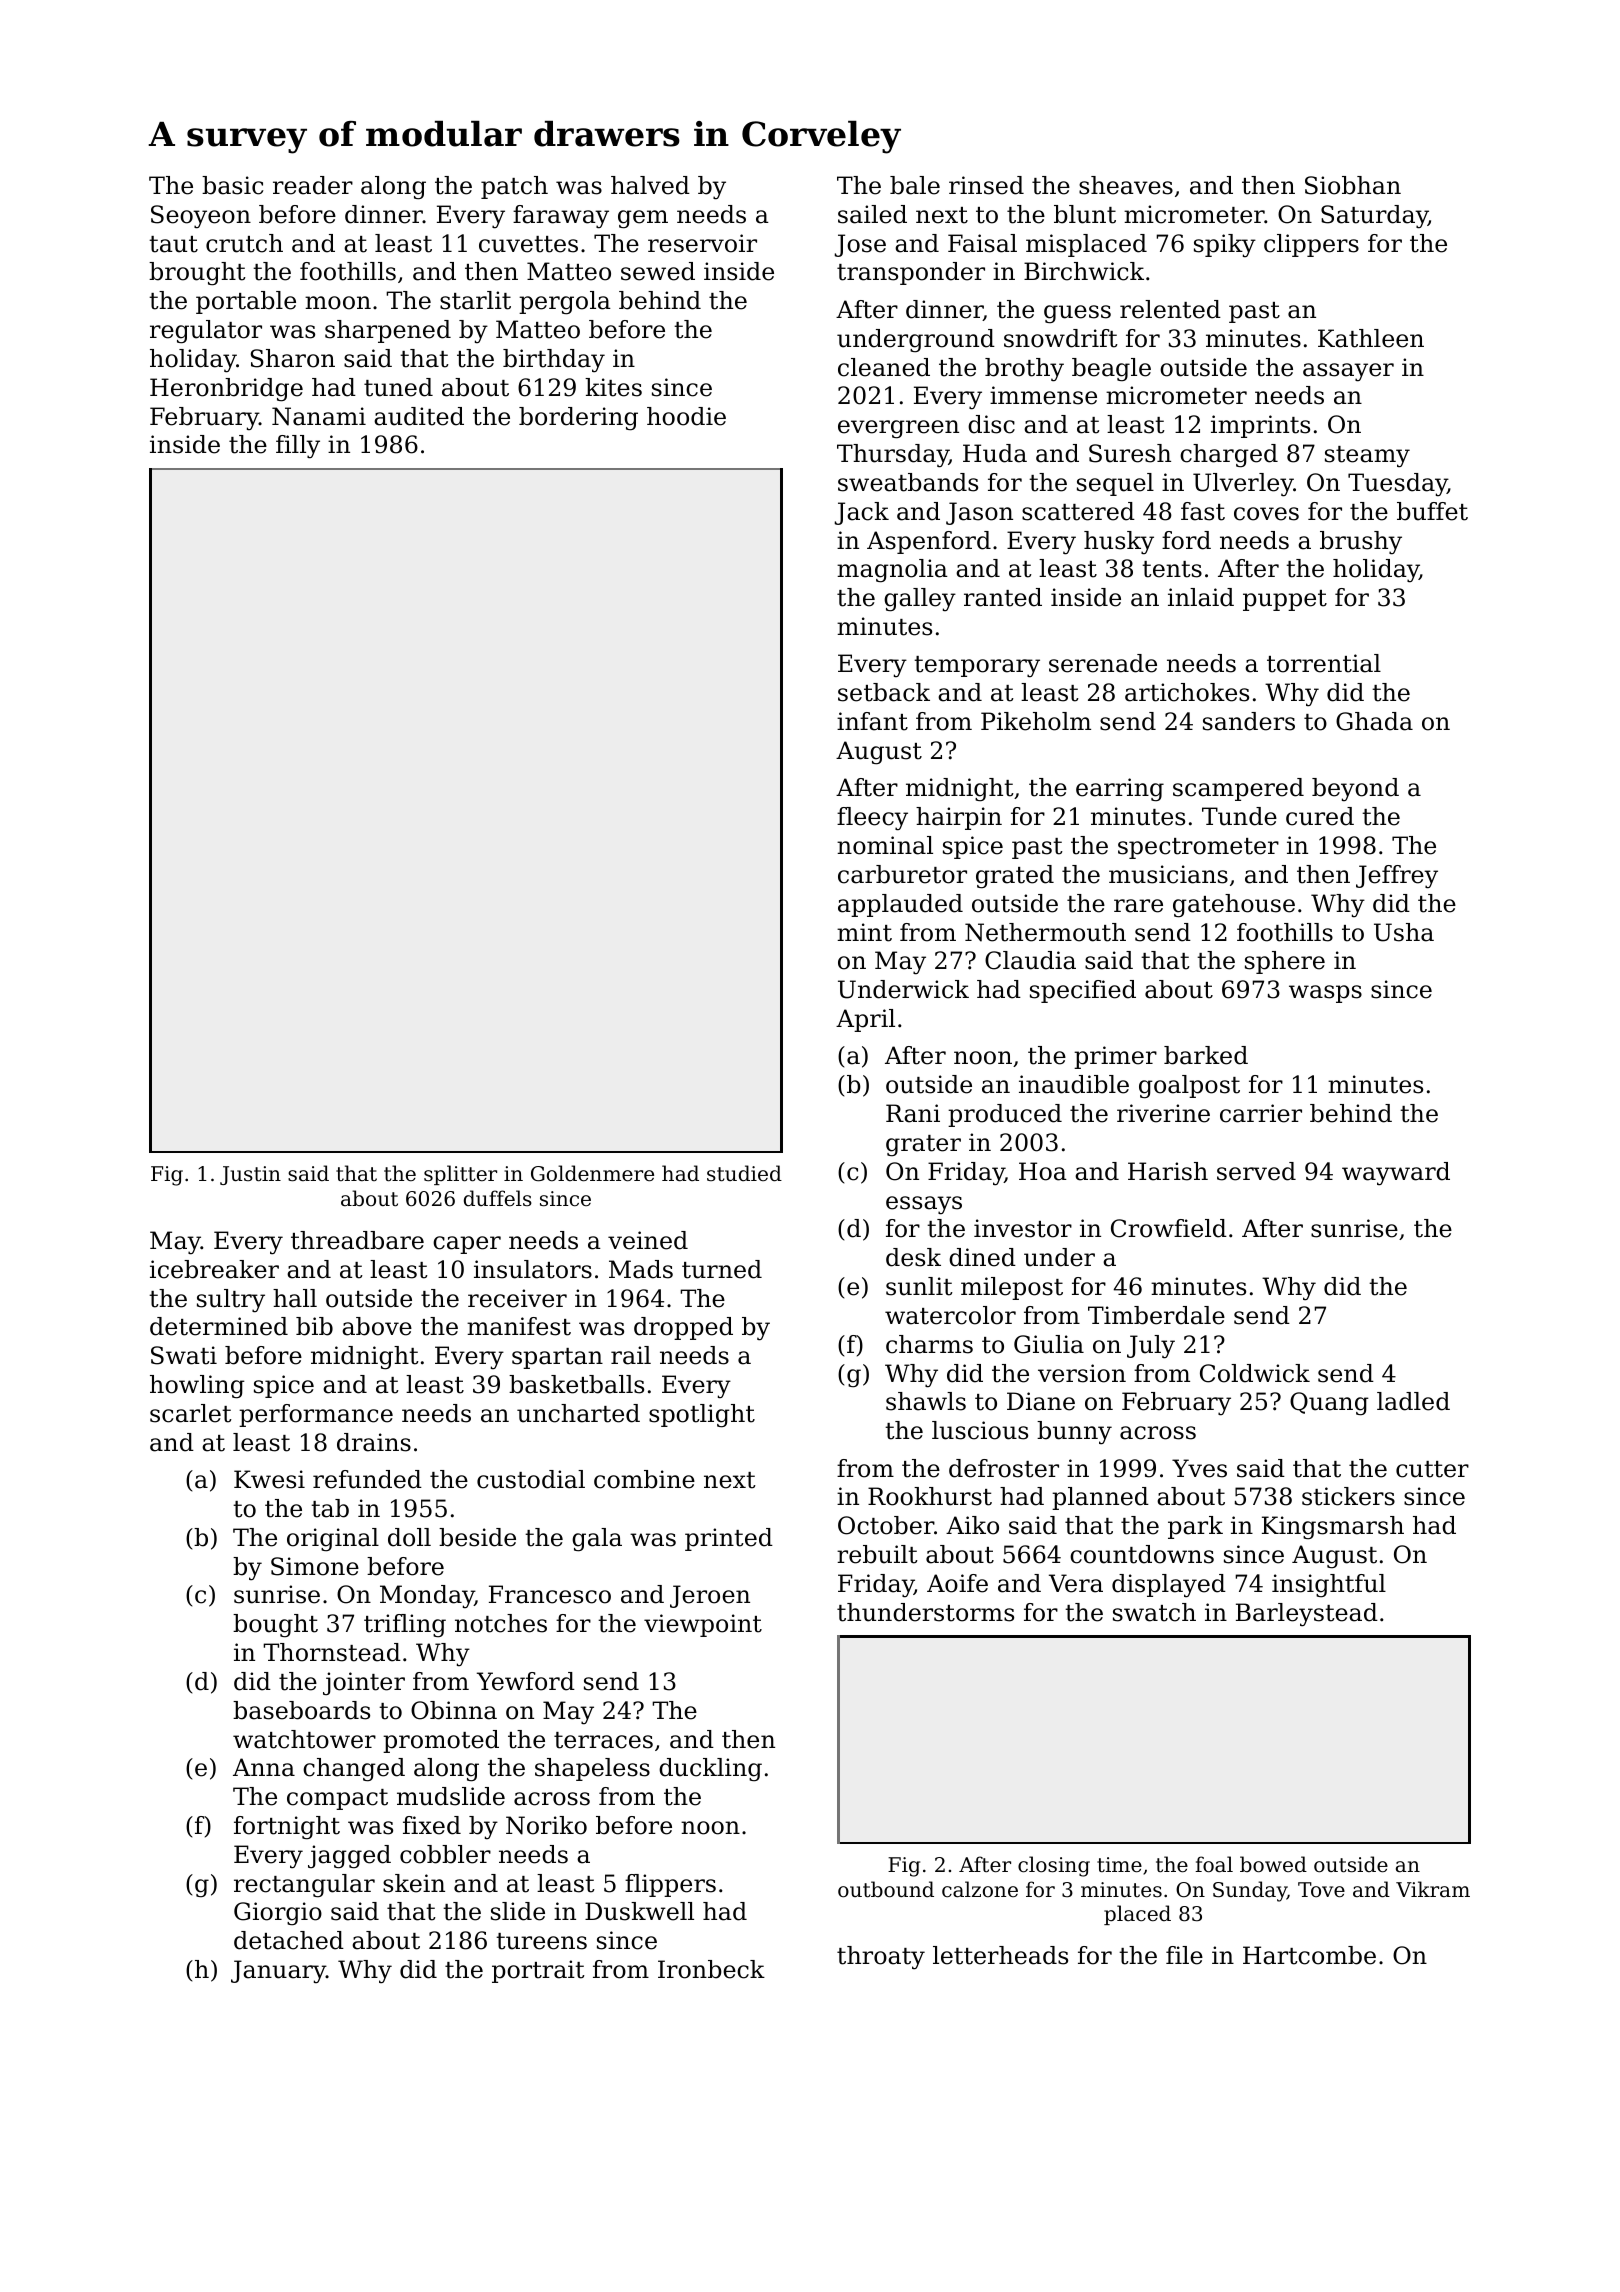 The image size is (1620, 2292). I want to click on primer, so click(1115, 1057).
